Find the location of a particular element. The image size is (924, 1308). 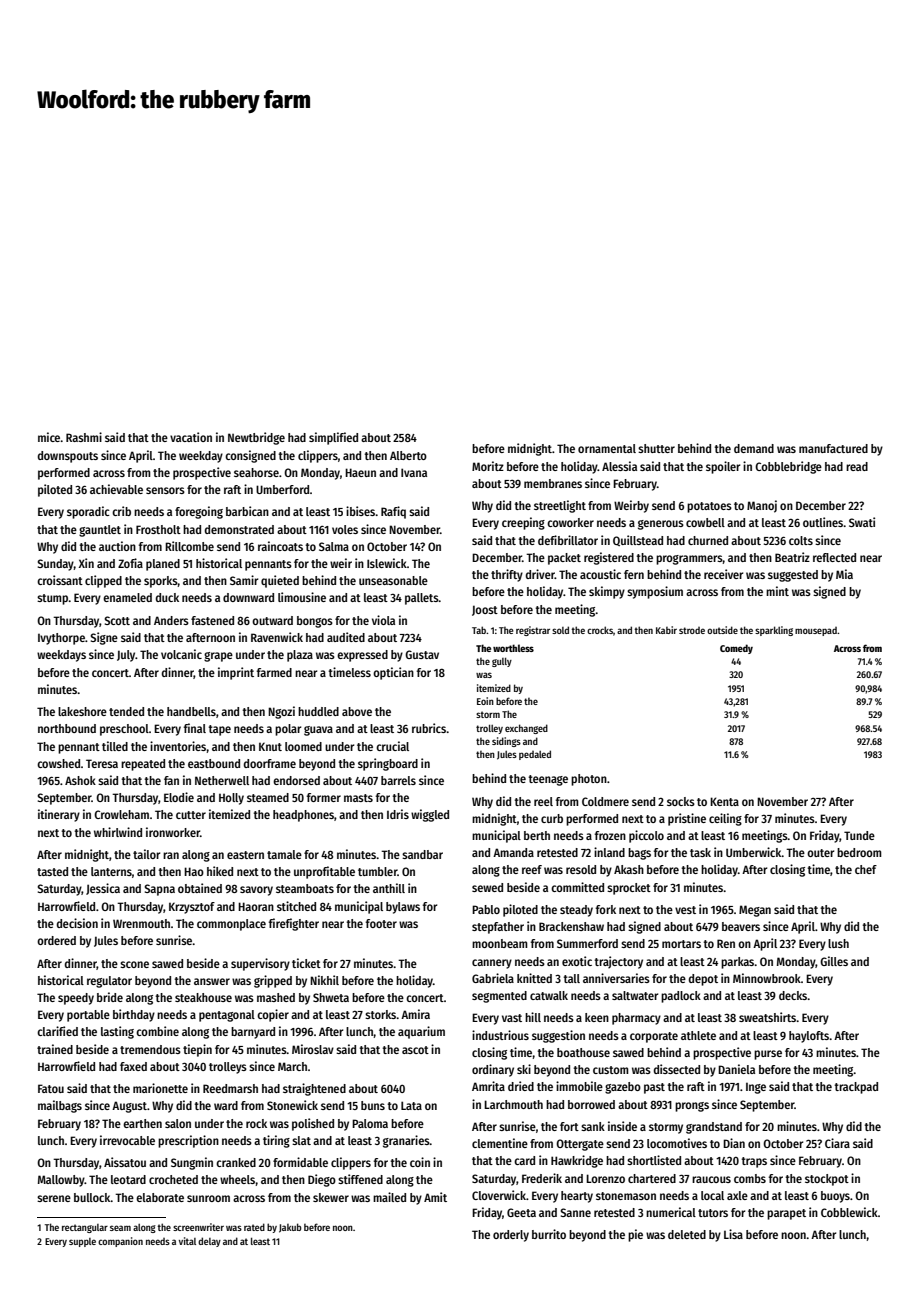

shutter is located at coordinates (656, 448).
